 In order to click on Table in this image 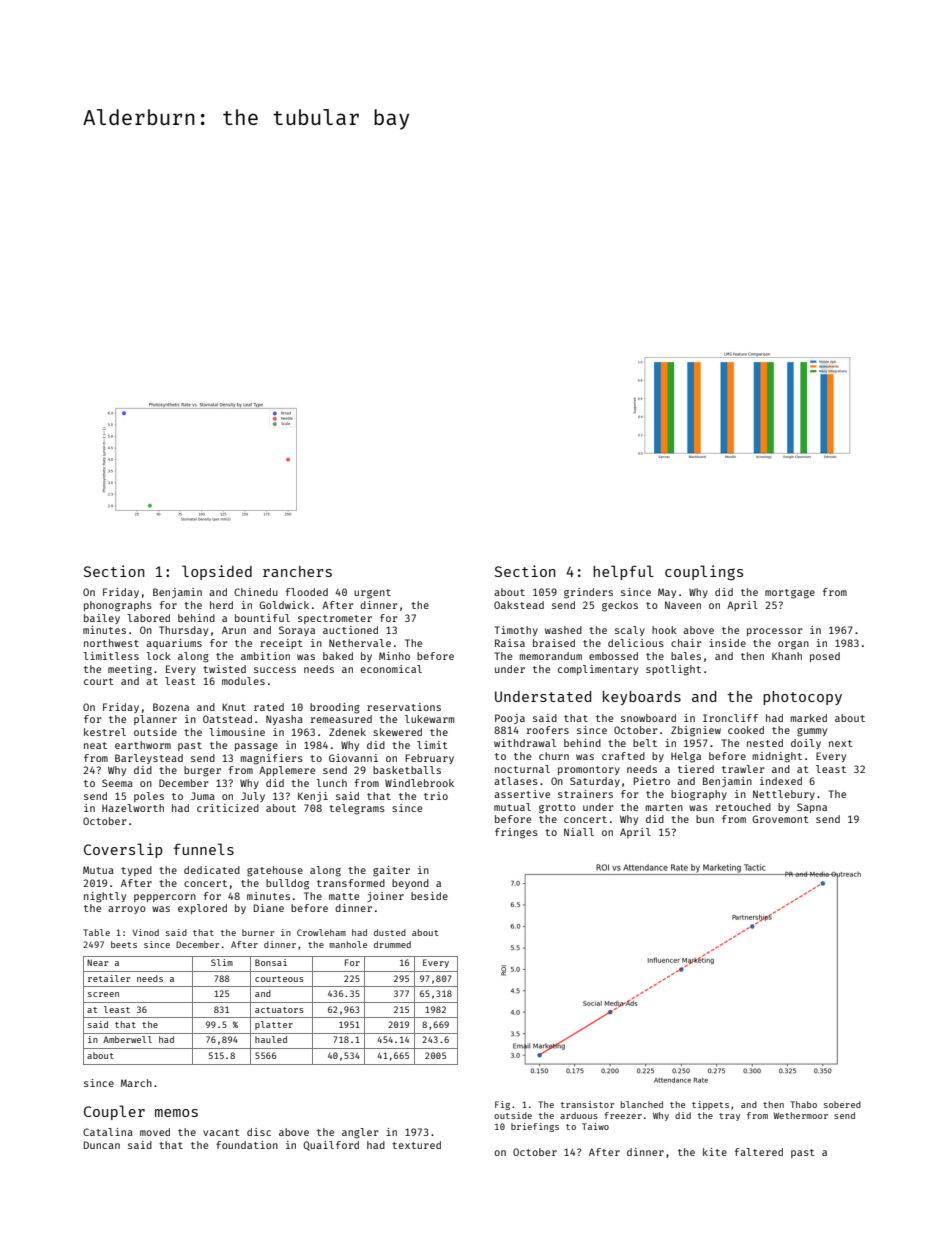, I will do `click(96, 932)`.
